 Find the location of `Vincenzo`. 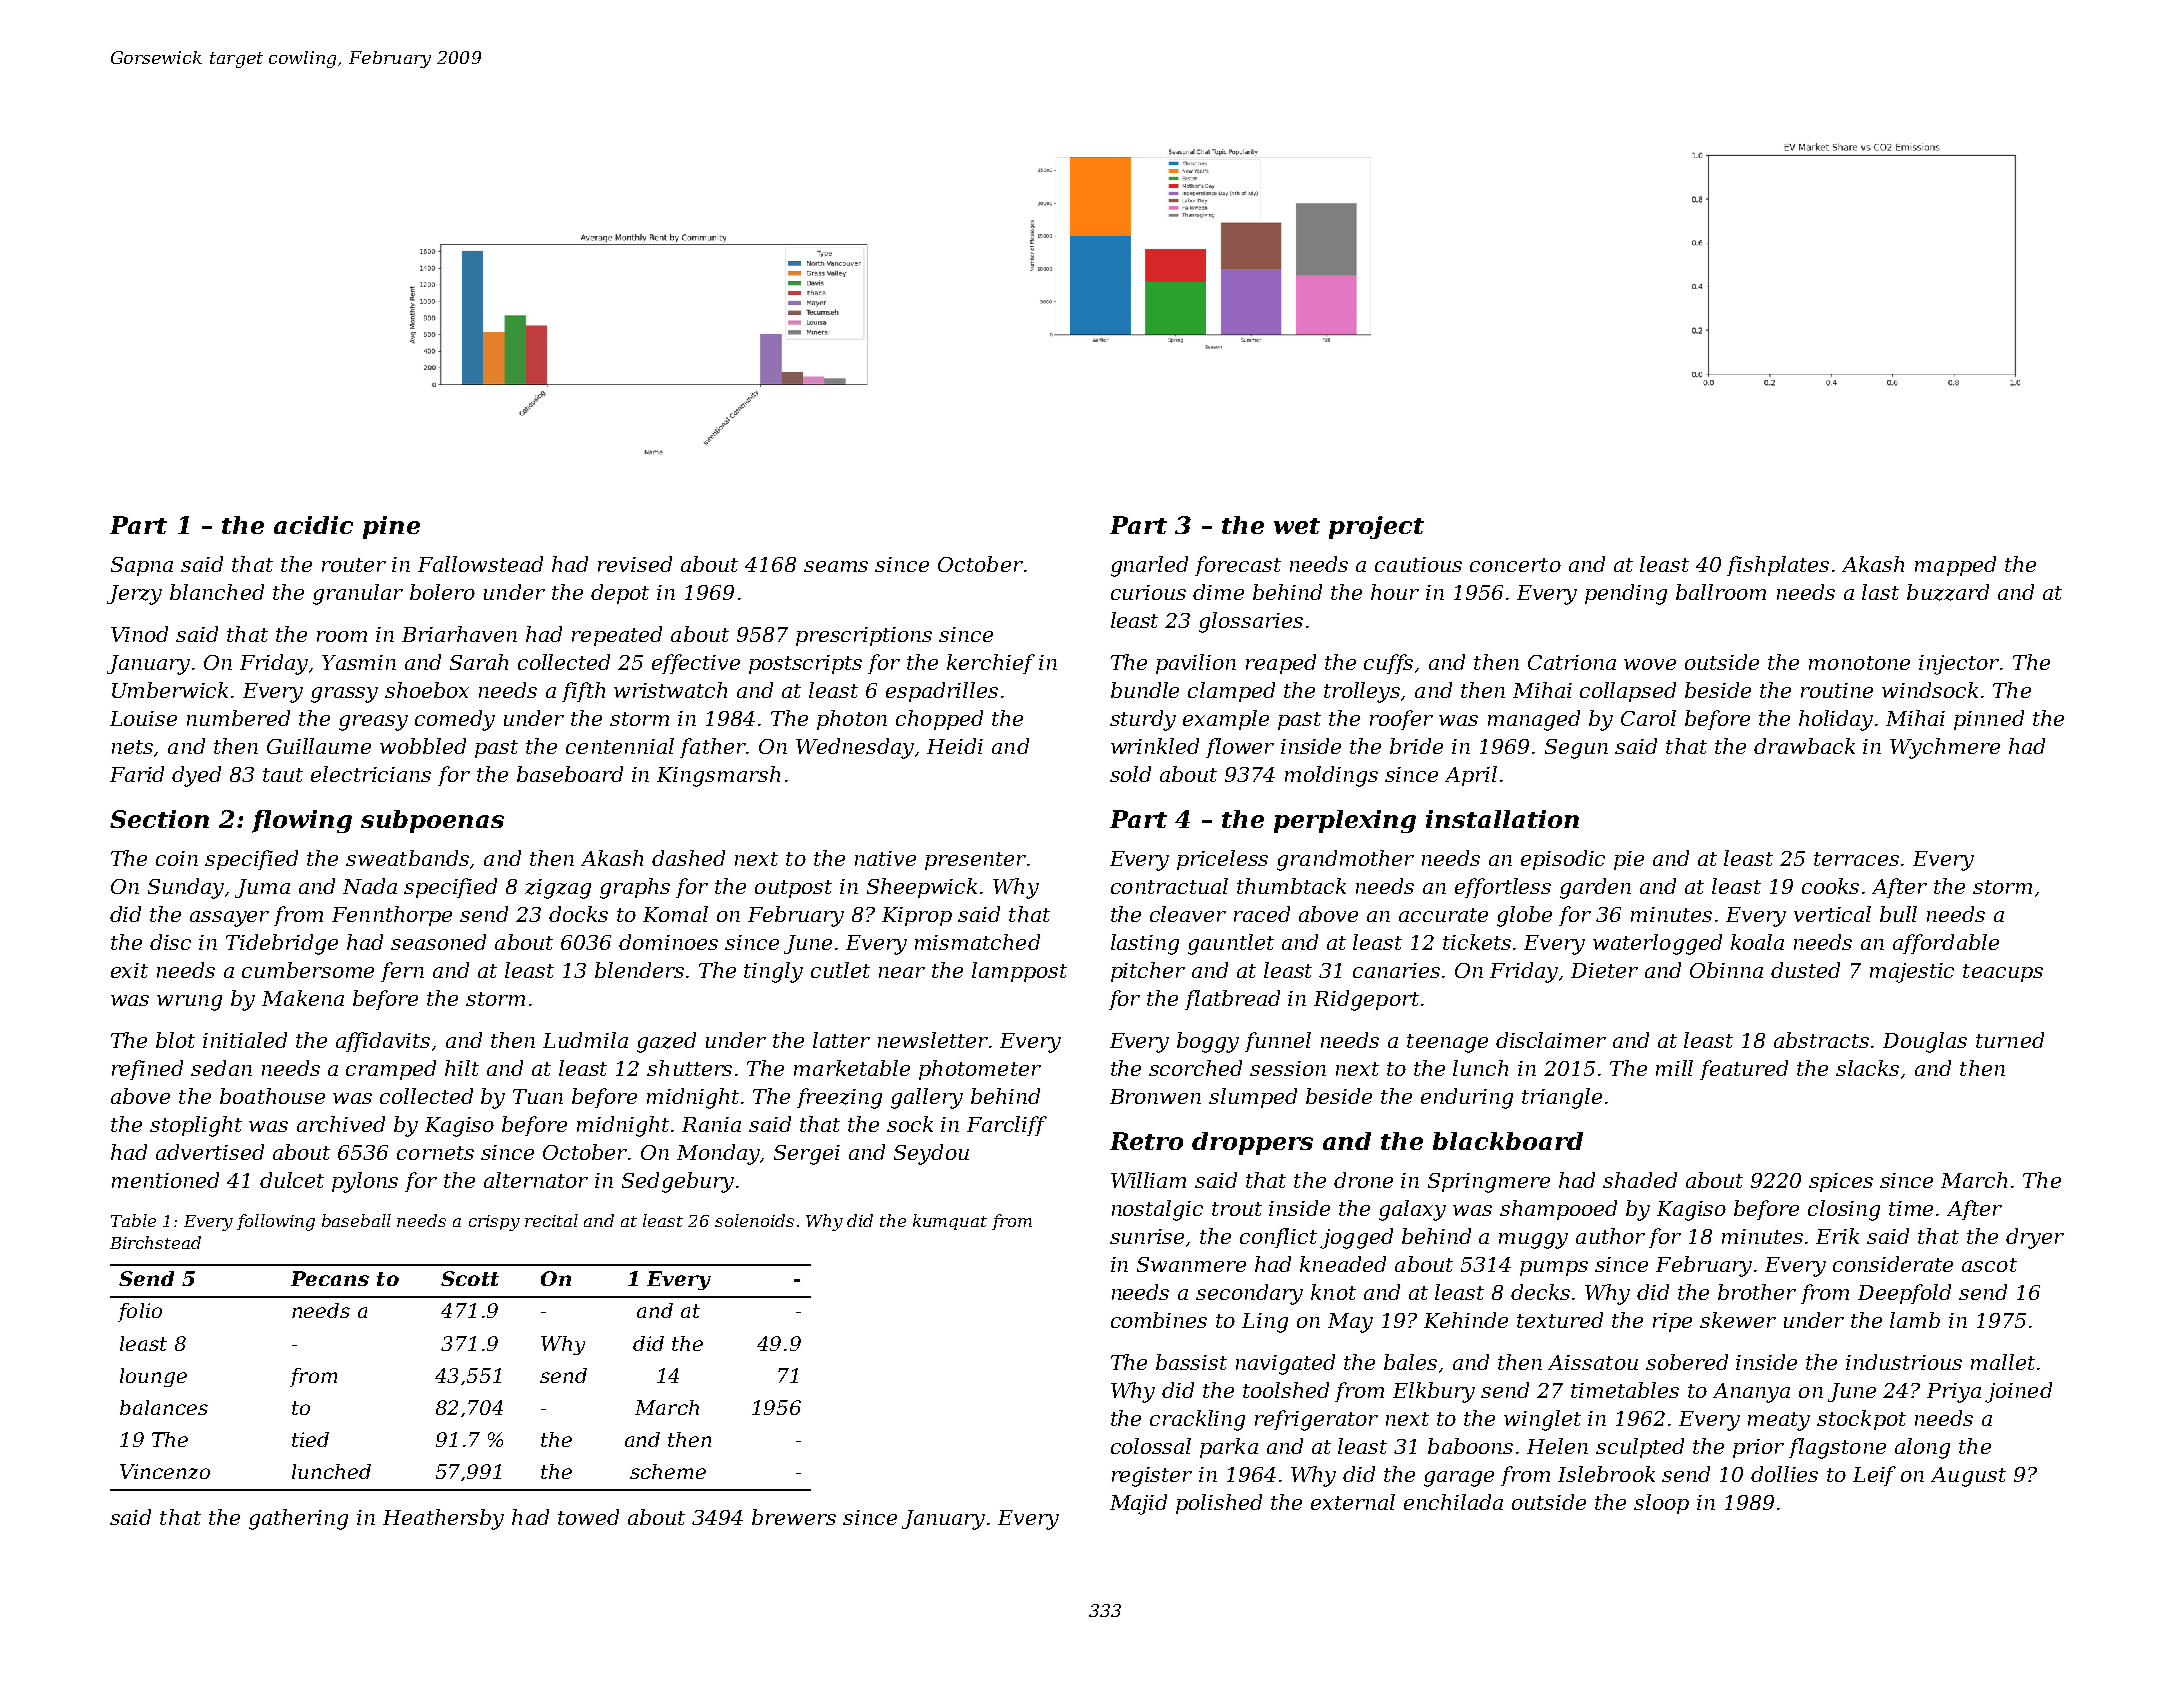

Vincenzo is located at coordinates (165, 1471).
